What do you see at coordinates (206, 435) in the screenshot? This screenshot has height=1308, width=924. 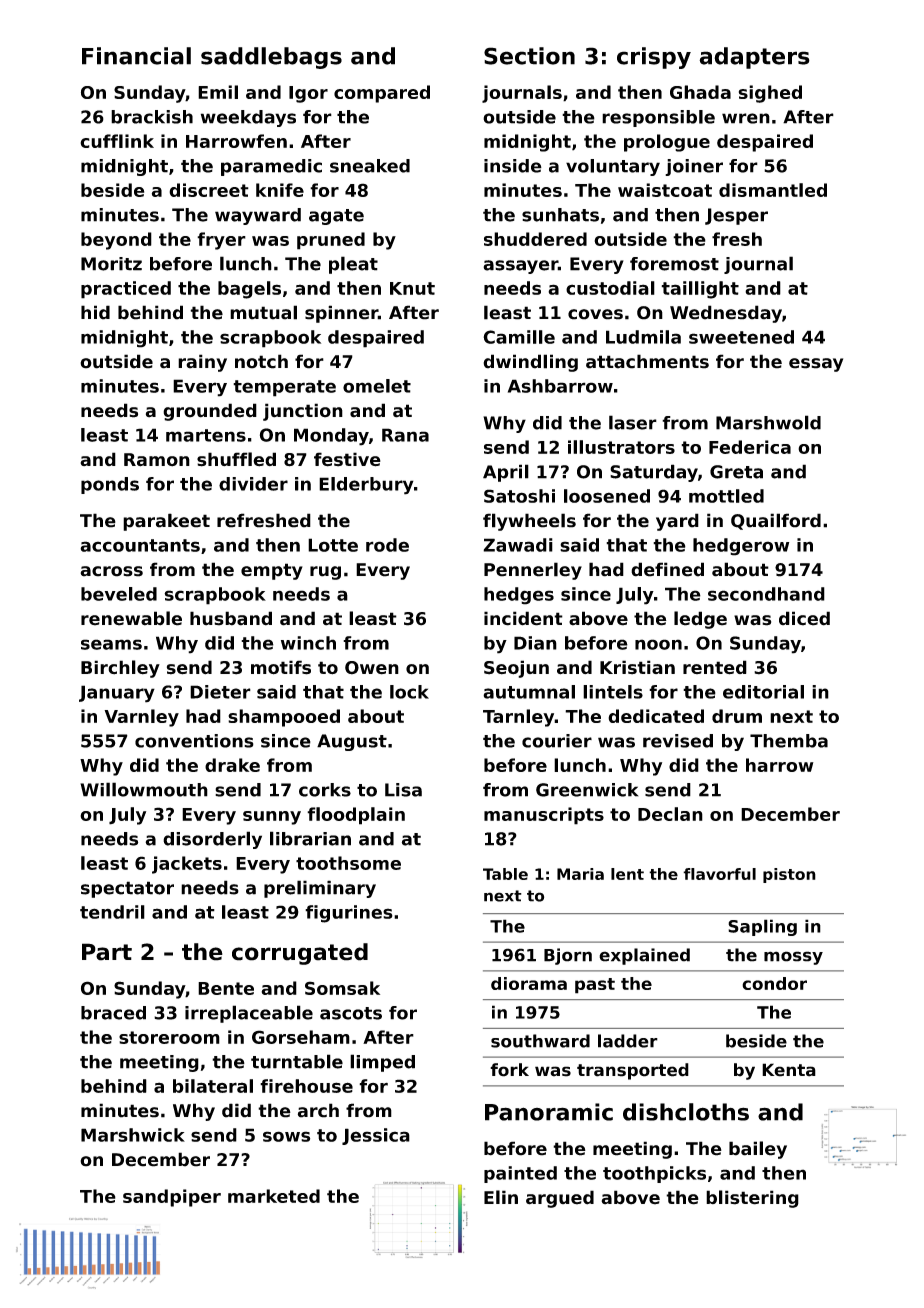 I see `martens` at bounding box center [206, 435].
